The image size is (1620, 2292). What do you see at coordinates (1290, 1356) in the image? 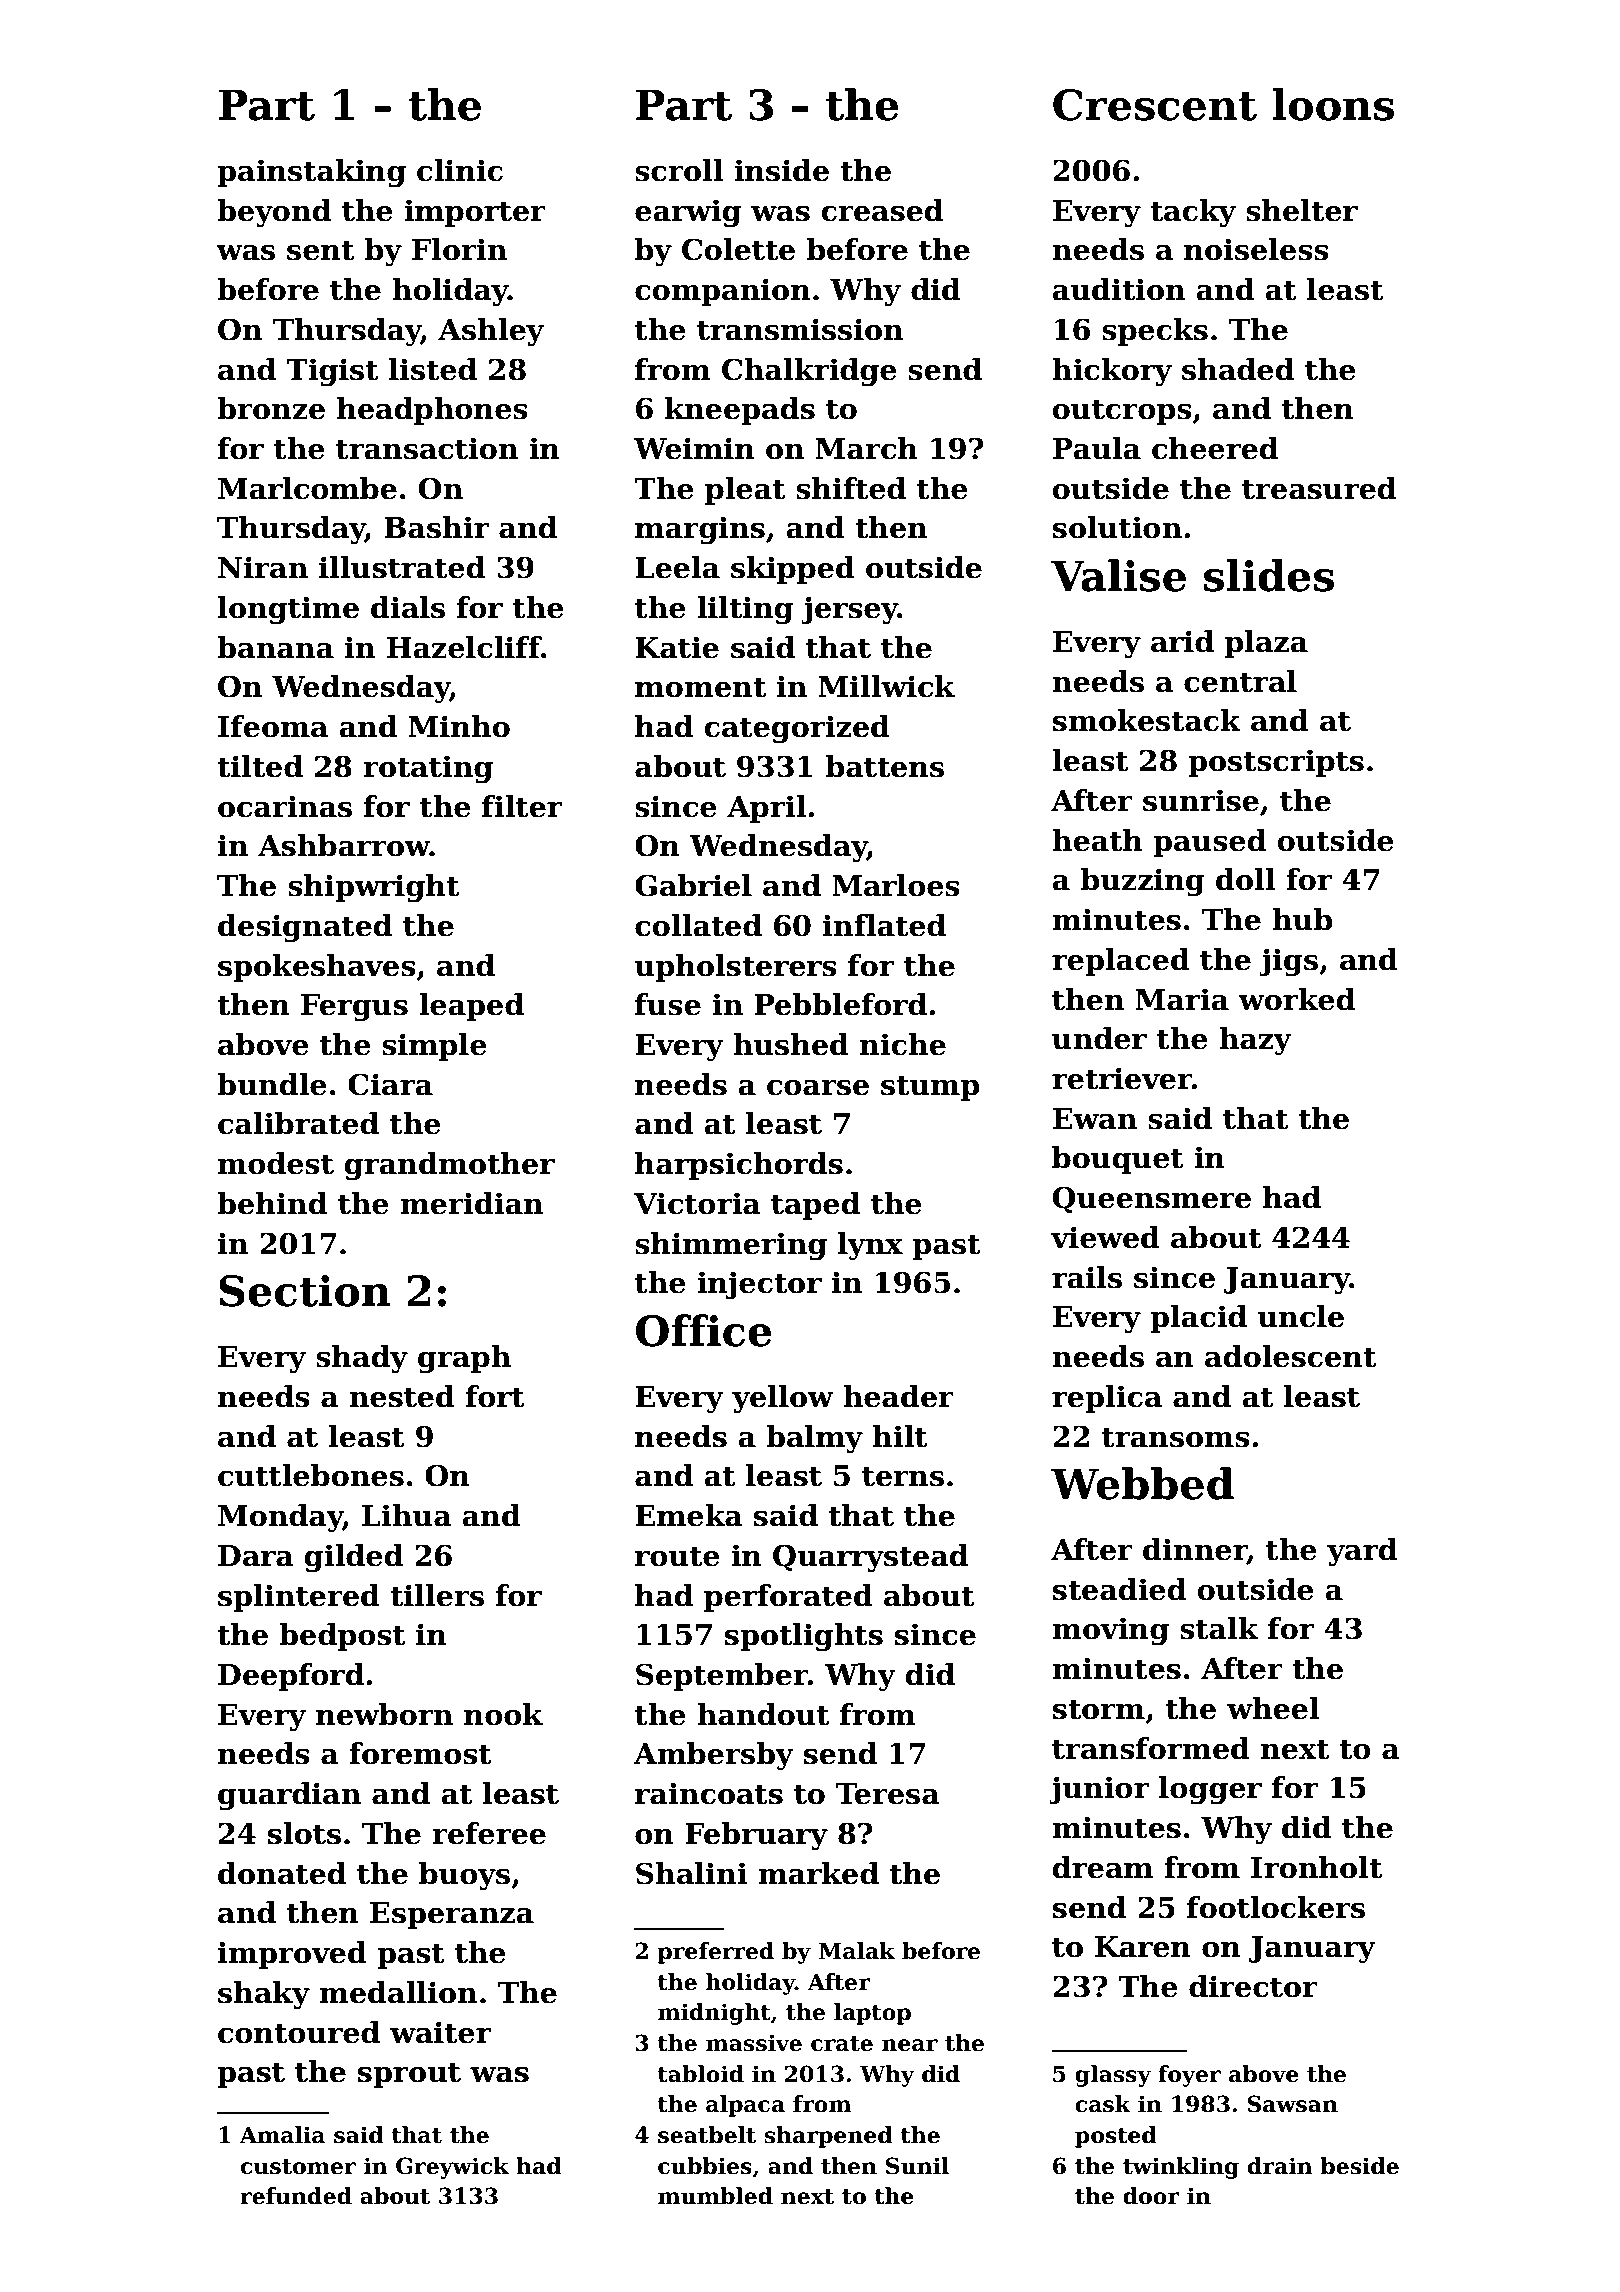
I see `adolescent` at bounding box center [1290, 1356].
